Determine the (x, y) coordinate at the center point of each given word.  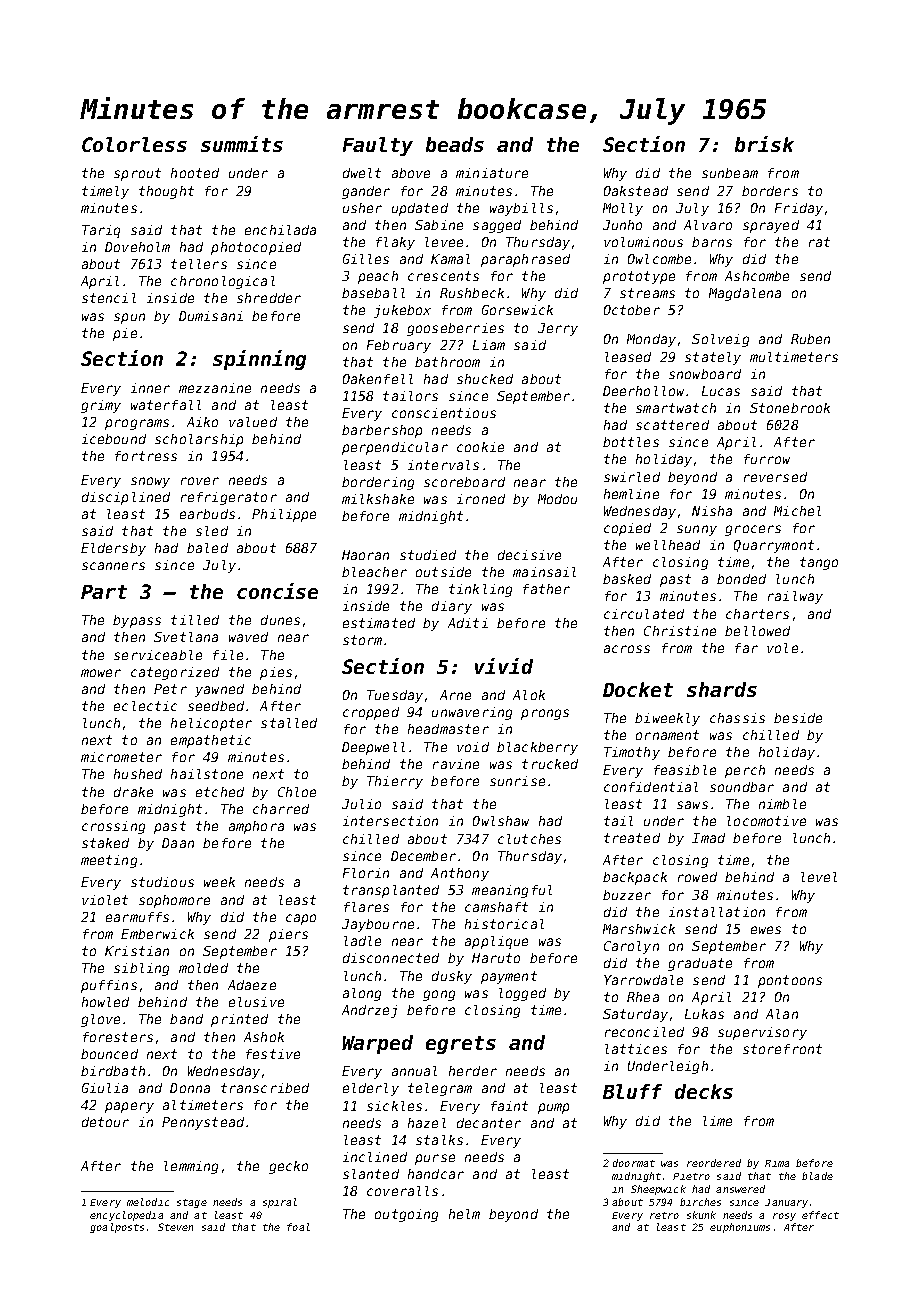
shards (722, 689)
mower (101, 673)
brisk (764, 144)
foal (298, 1227)
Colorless (134, 144)
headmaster (448, 729)
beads (455, 144)
